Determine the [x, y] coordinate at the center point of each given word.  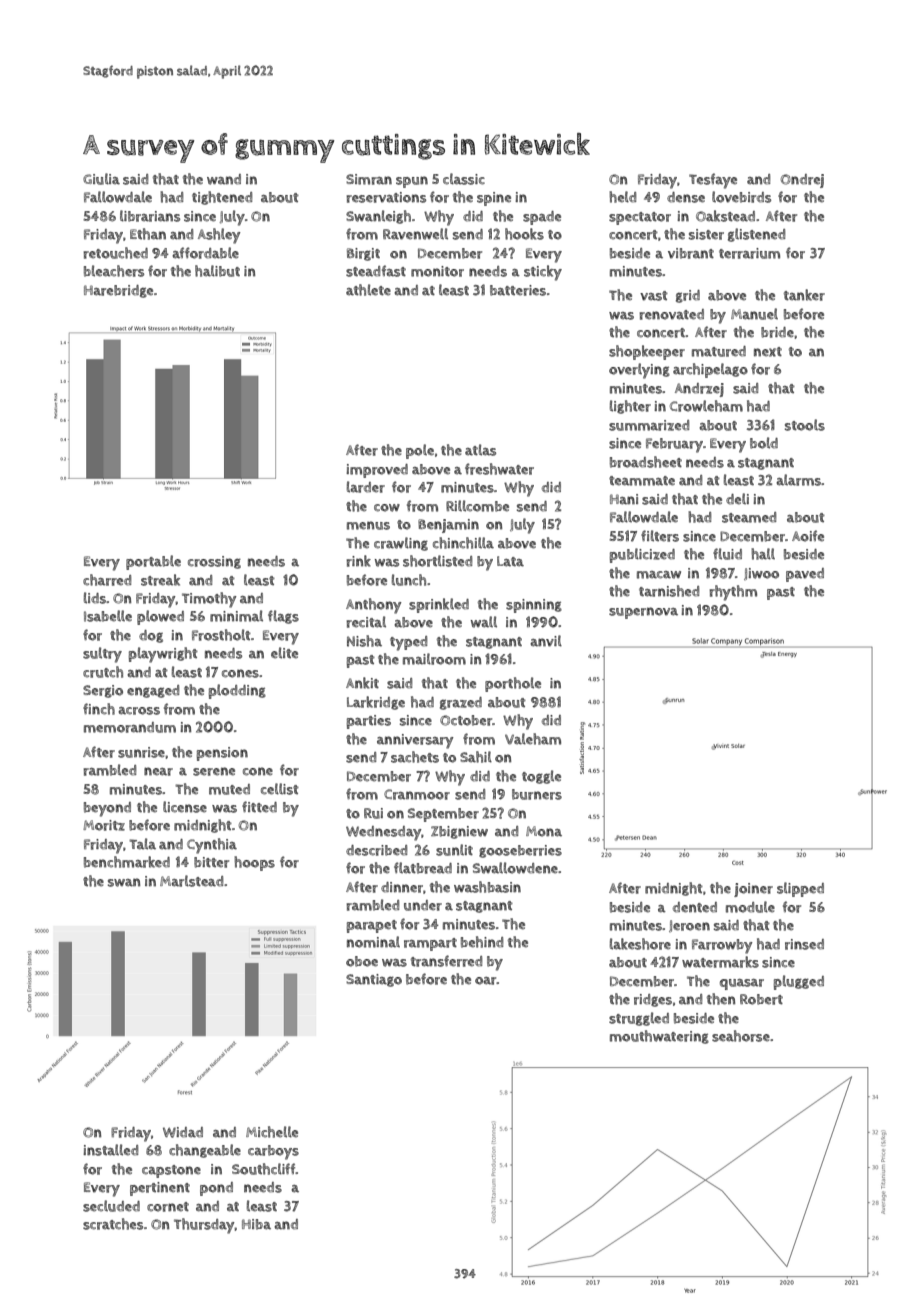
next [768, 352]
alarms [798, 480]
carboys [273, 1152]
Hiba [256, 1224]
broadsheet [646, 462]
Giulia [101, 179]
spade [542, 218]
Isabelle [108, 616]
